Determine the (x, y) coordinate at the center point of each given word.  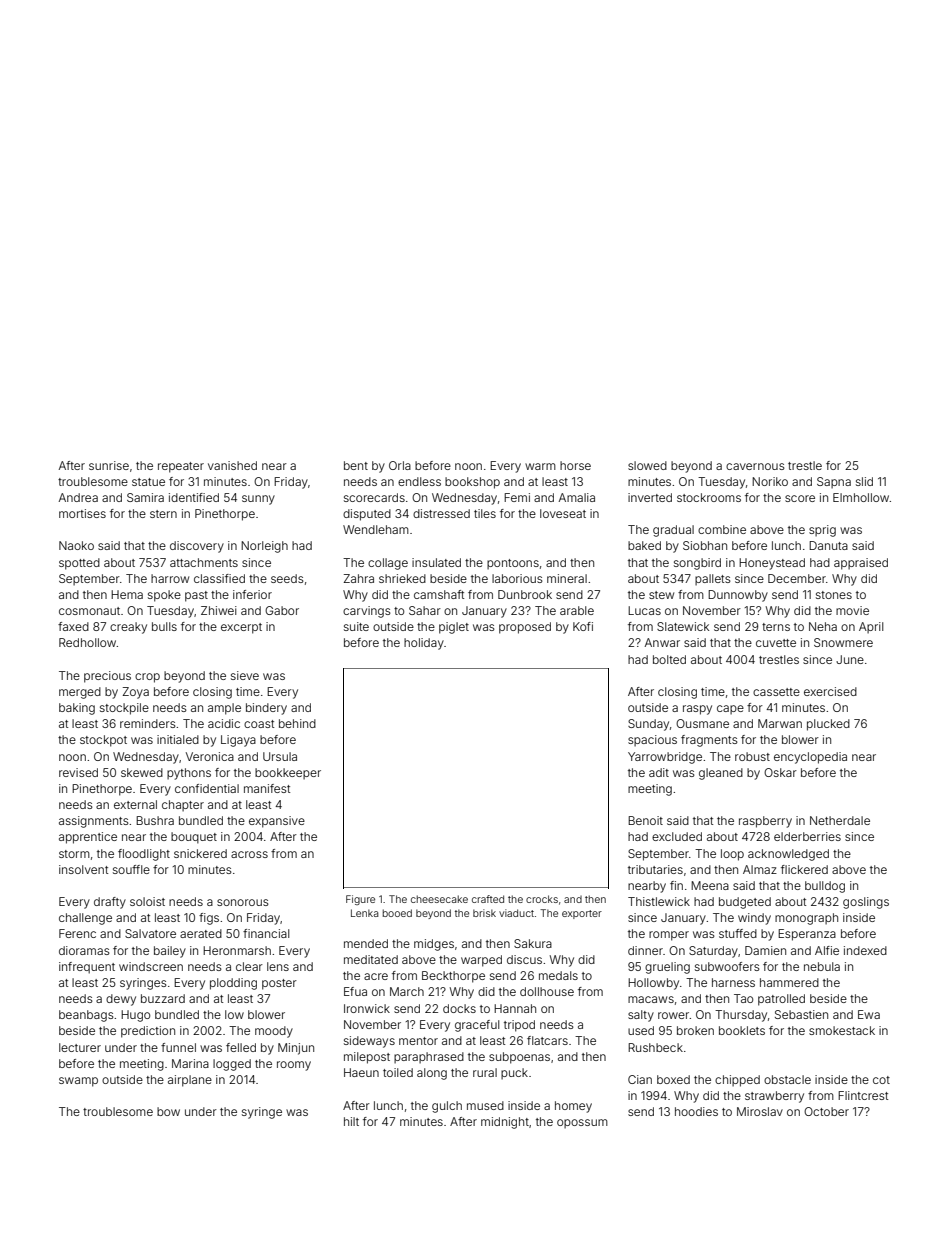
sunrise (109, 465)
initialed (178, 739)
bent (356, 465)
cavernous (755, 466)
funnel (178, 1047)
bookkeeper (288, 774)
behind (297, 723)
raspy (697, 710)
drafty (110, 903)
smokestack (842, 1030)
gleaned (721, 774)
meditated (371, 959)
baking (77, 709)
